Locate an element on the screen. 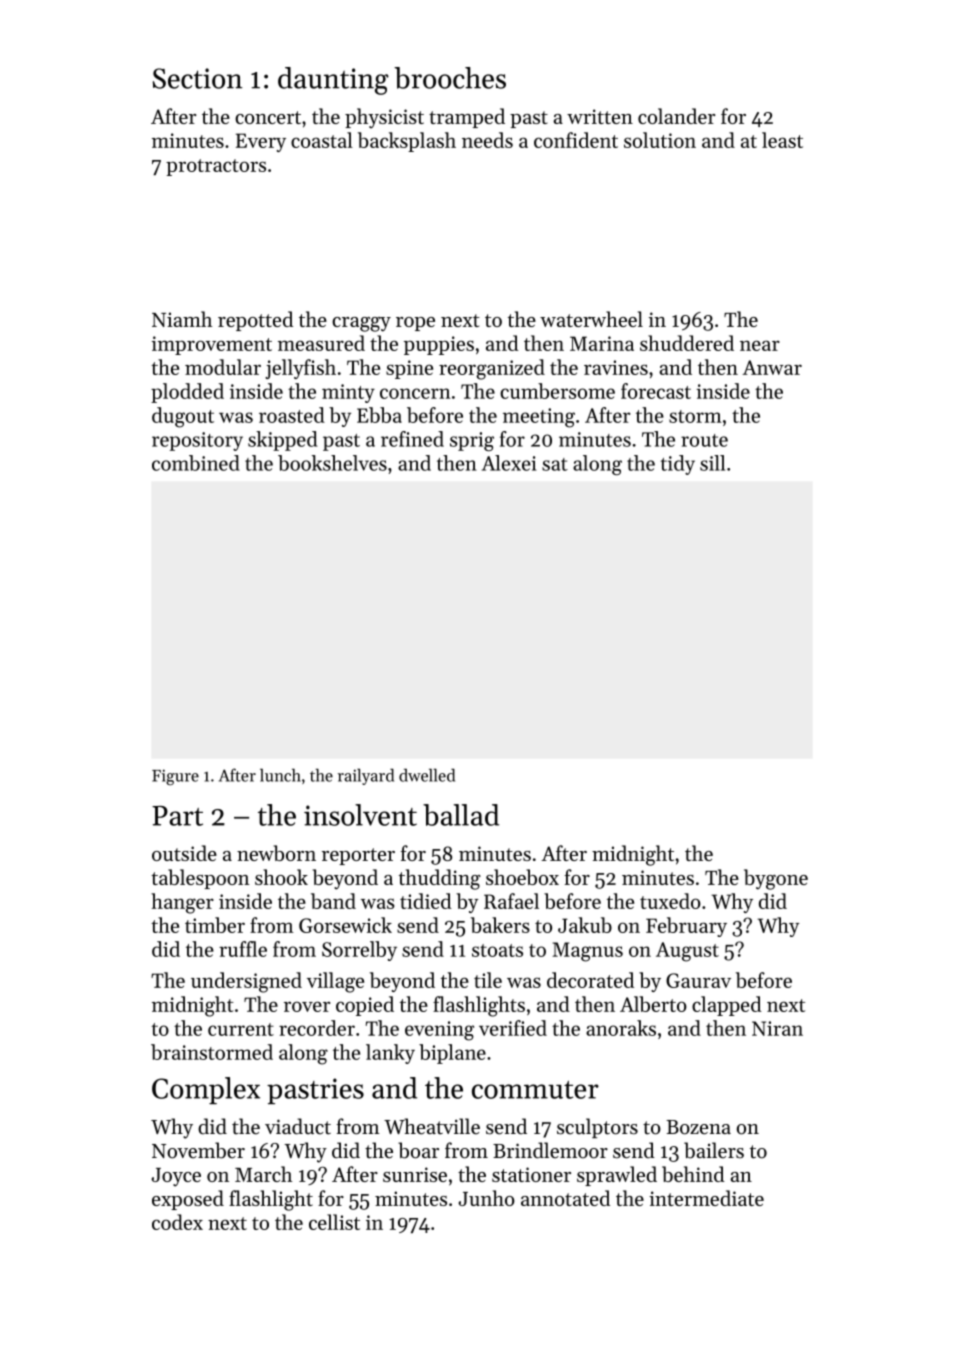 This screenshot has height=1369, width=964. rope is located at coordinates (415, 324).
